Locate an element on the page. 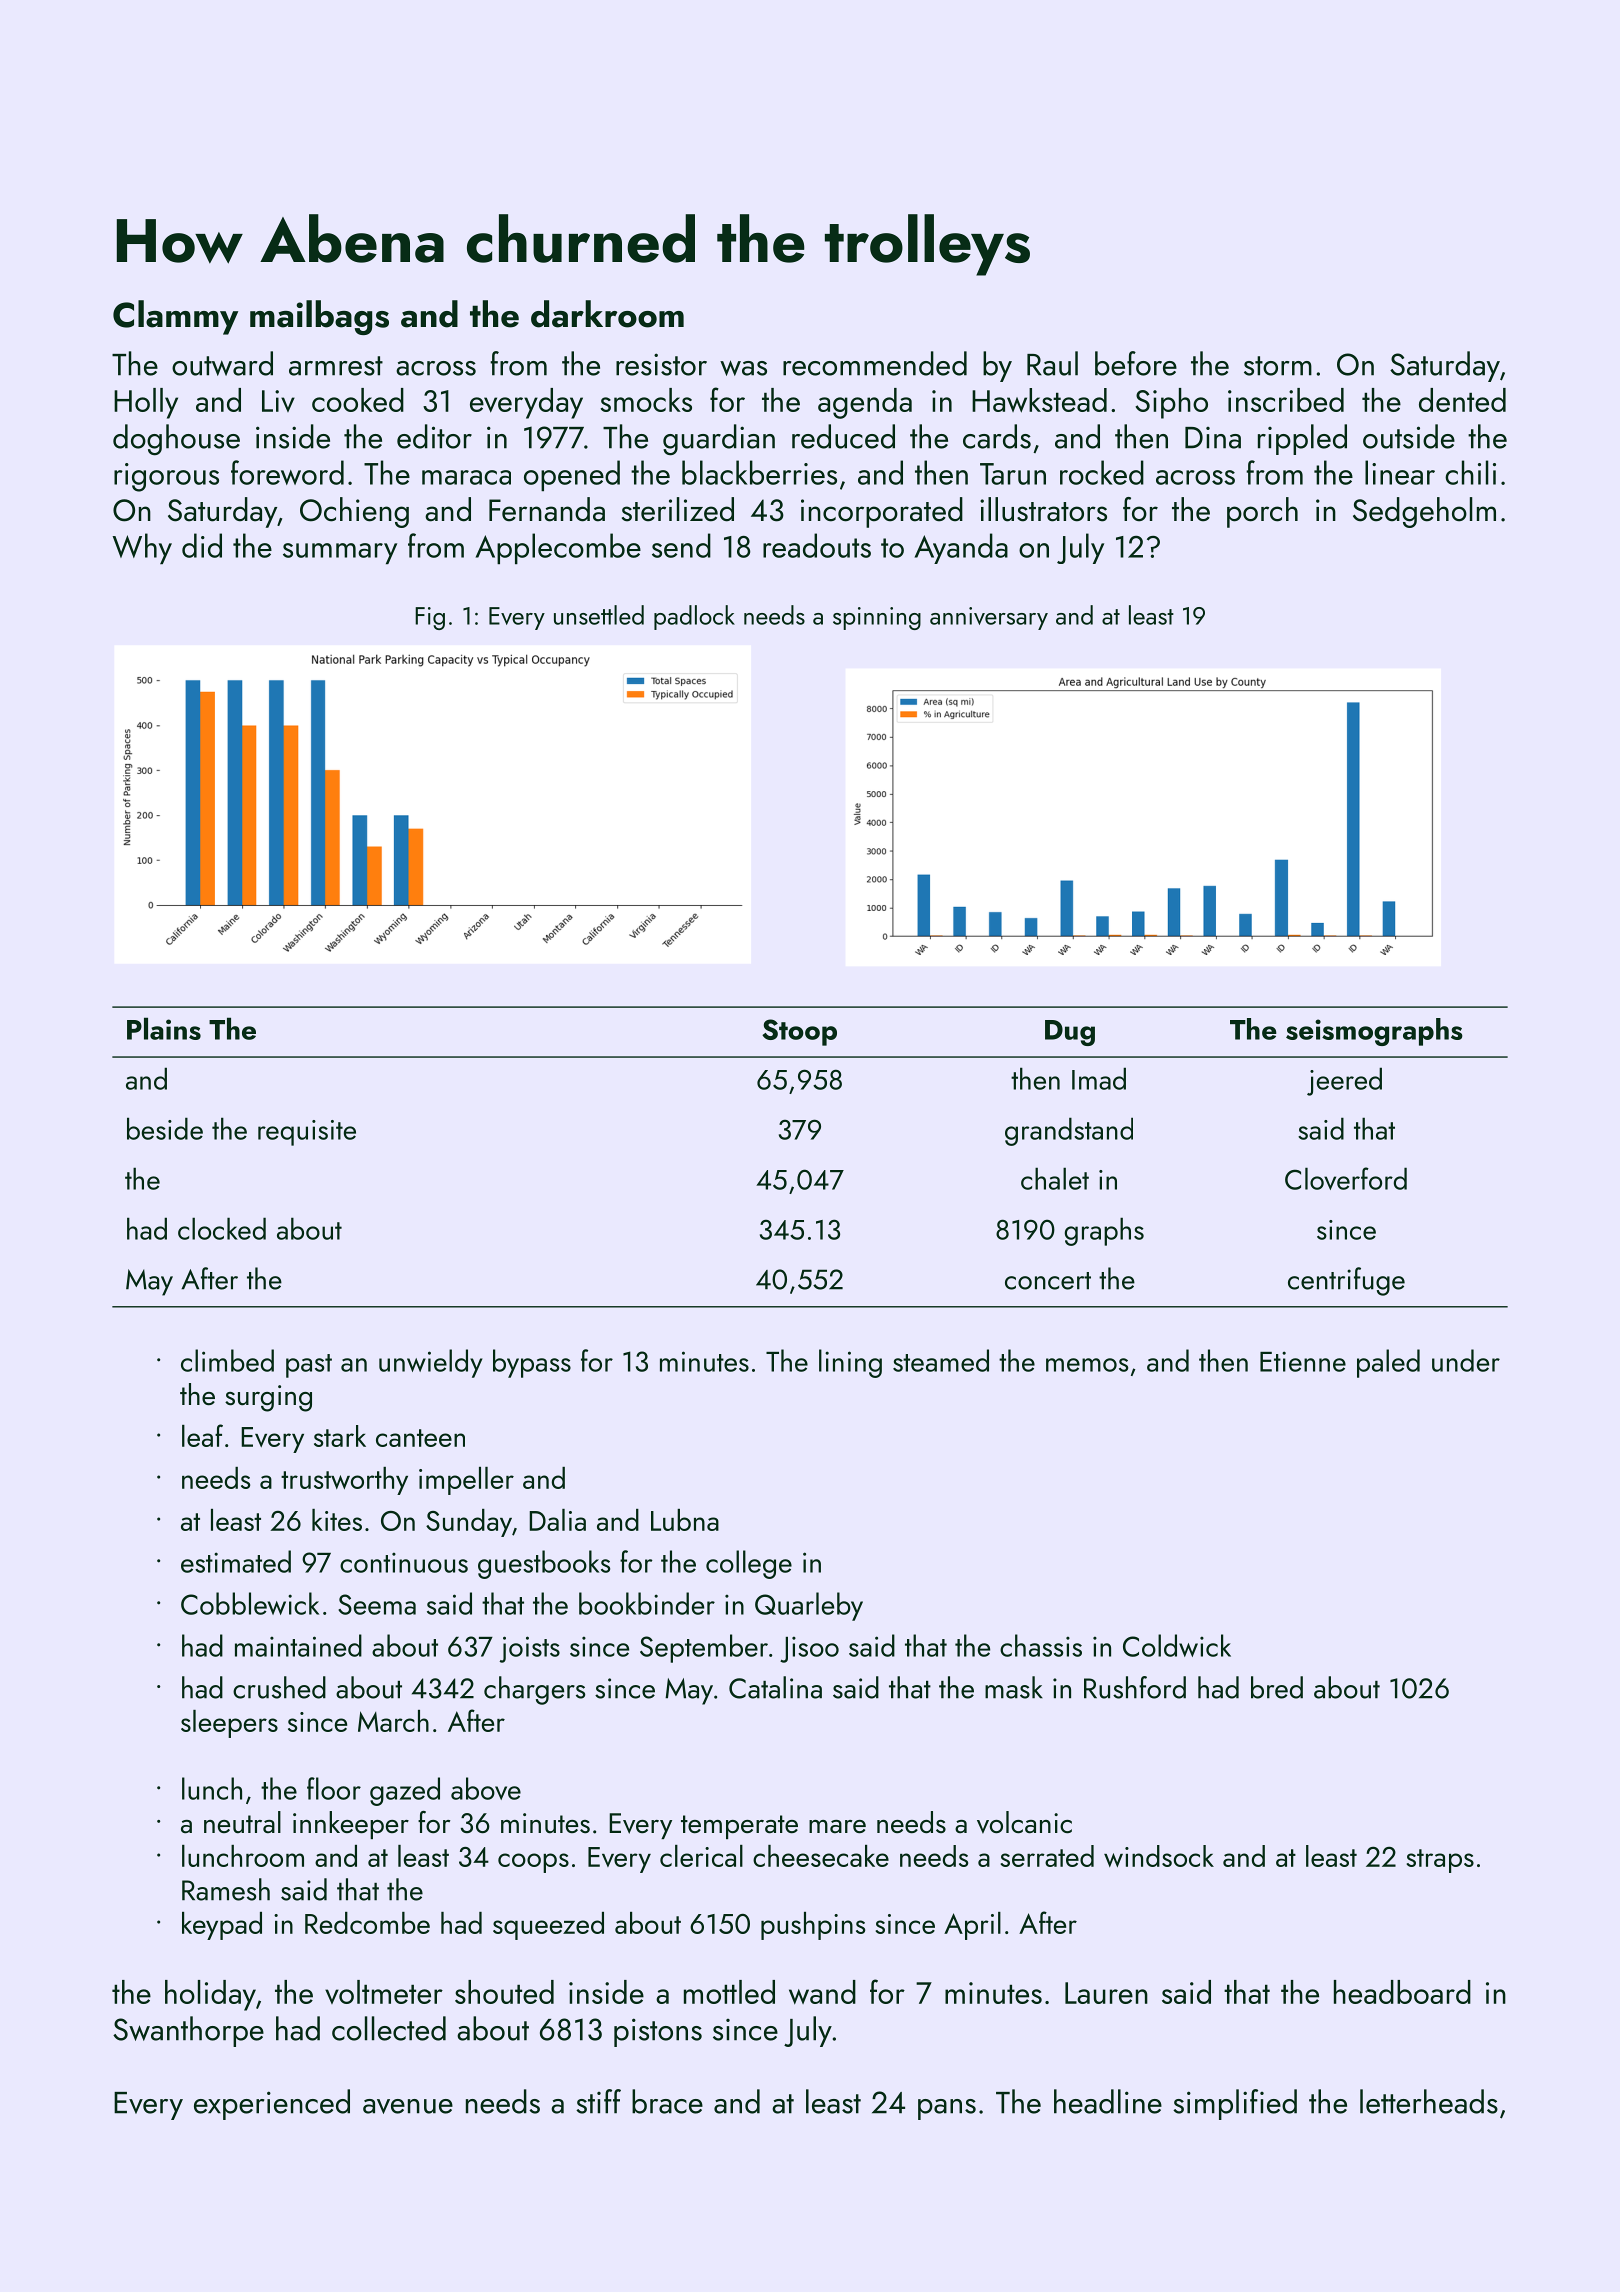  Stoop is located at coordinates (799, 1032).
